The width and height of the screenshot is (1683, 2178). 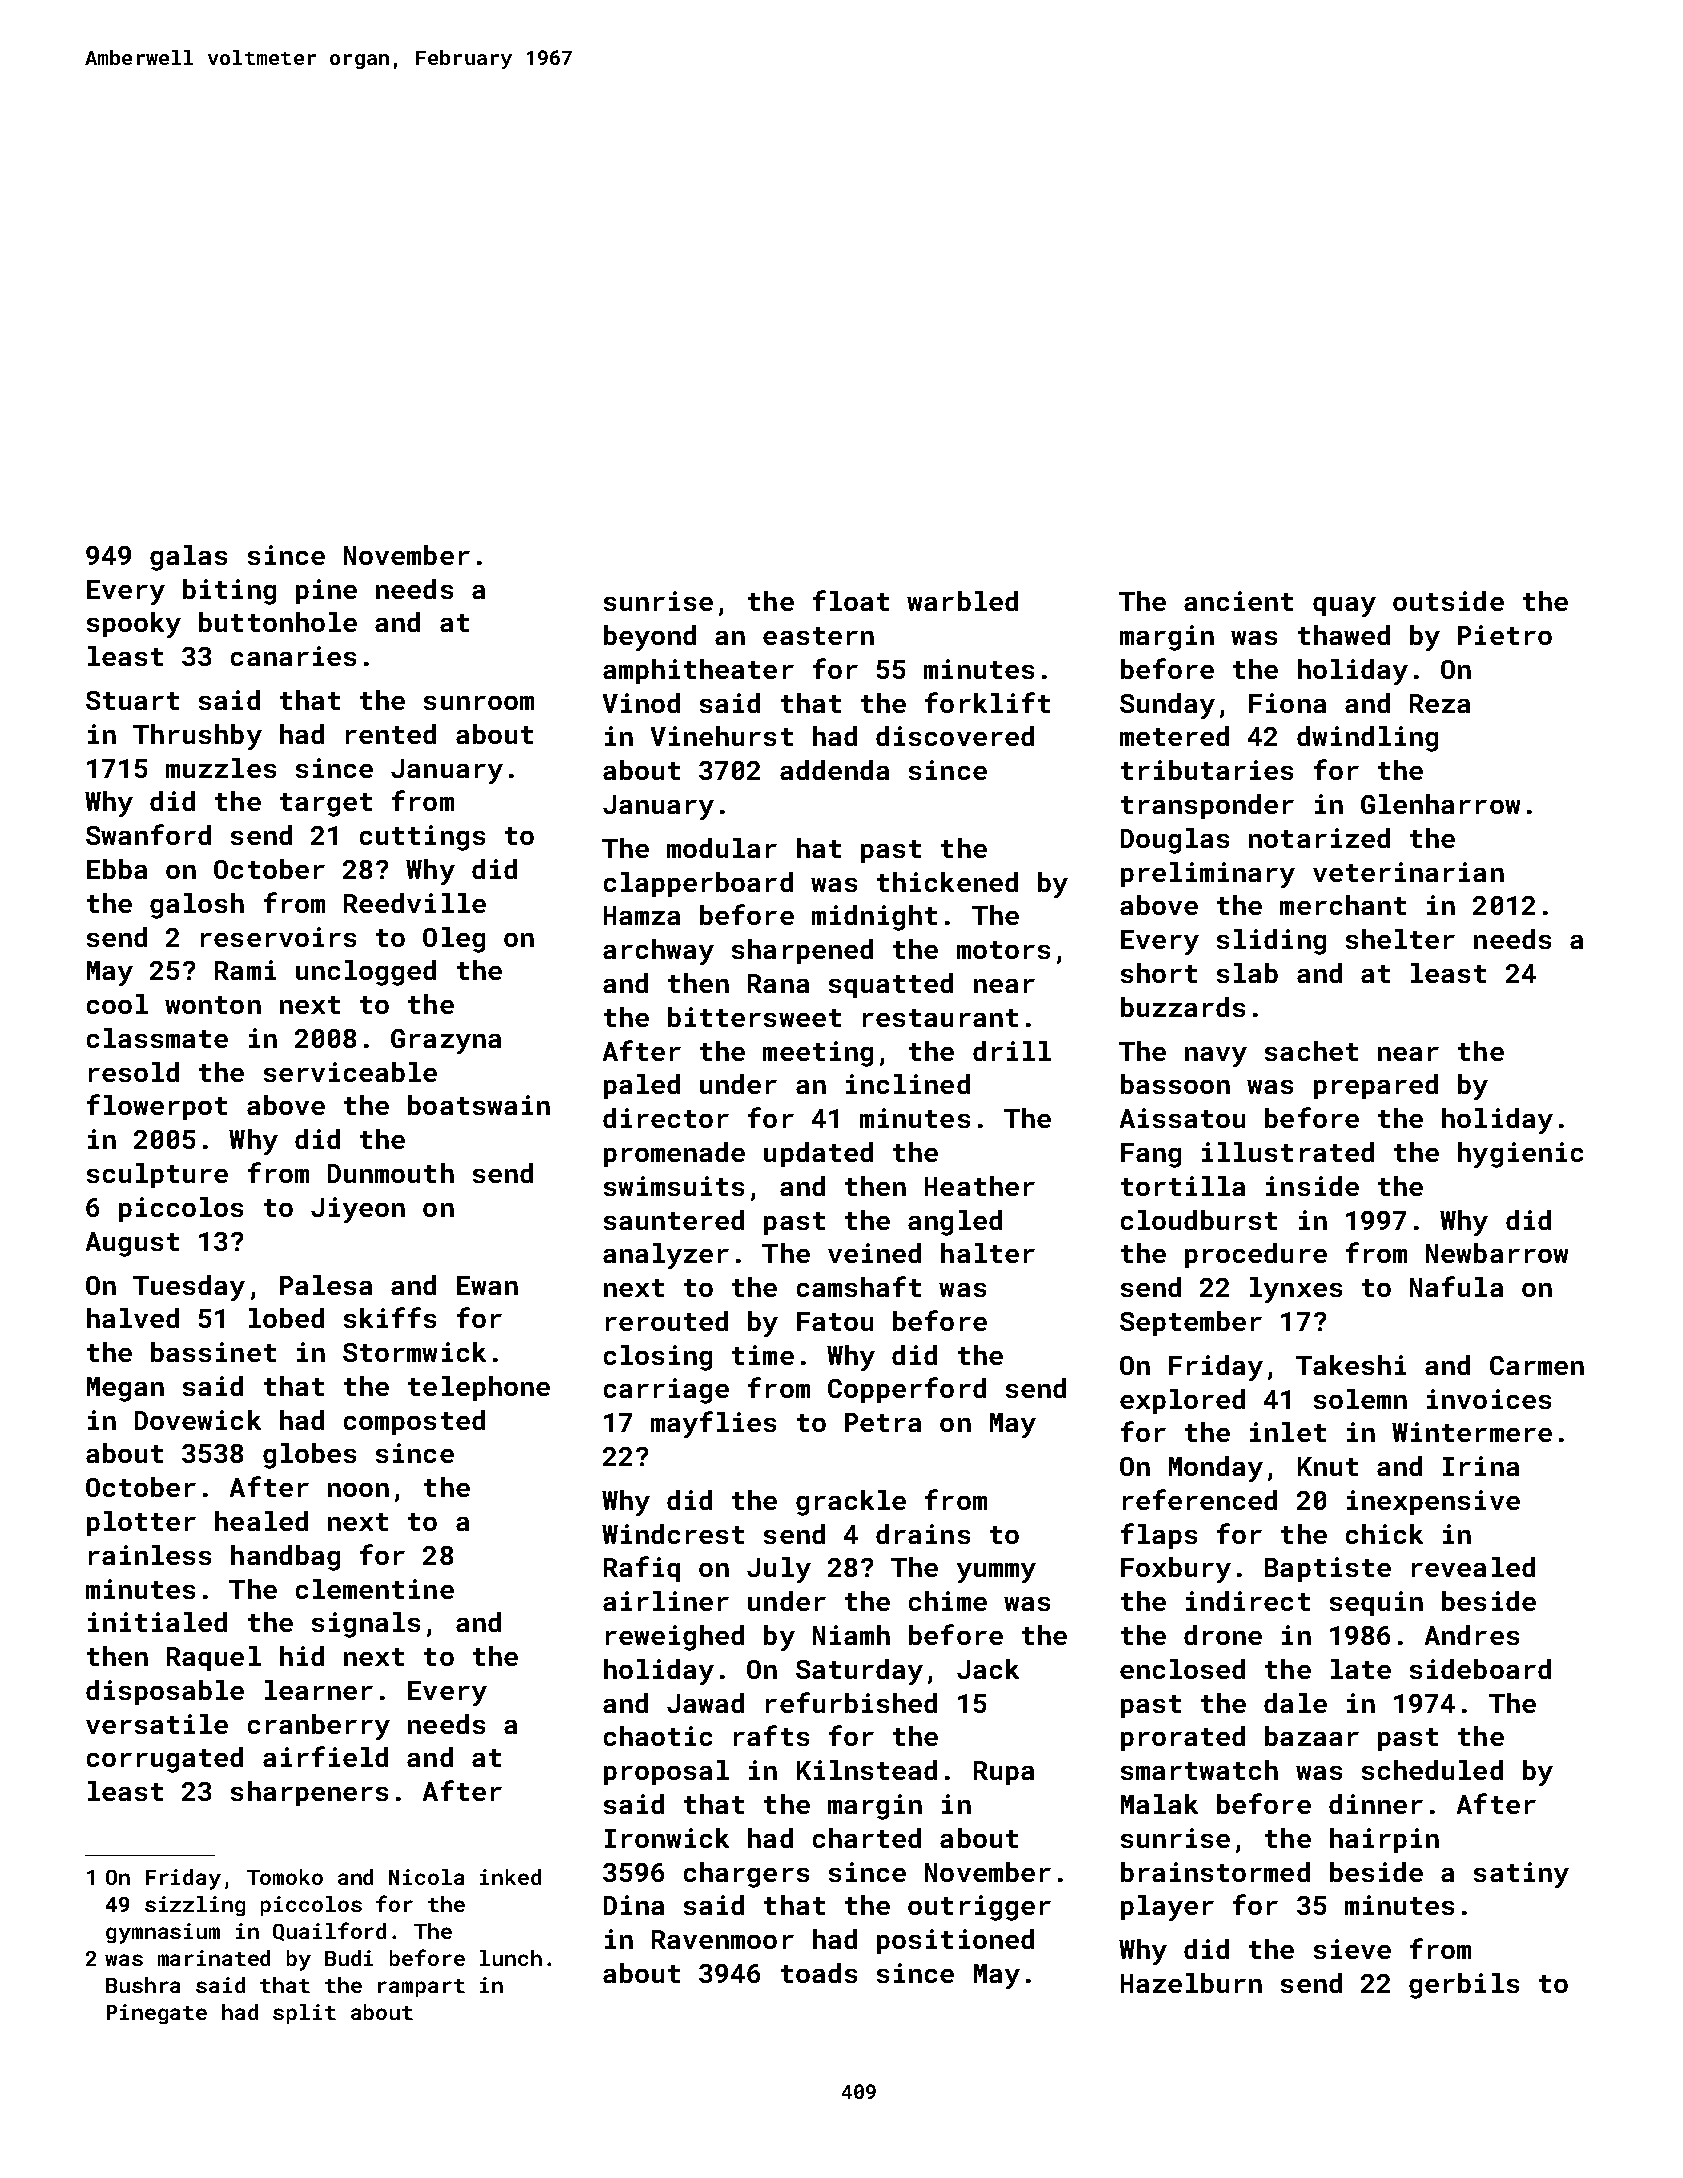 What do you see at coordinates (874, 1253) in the screenshot?
I see `veined` at bounding box center [874, 1253].
